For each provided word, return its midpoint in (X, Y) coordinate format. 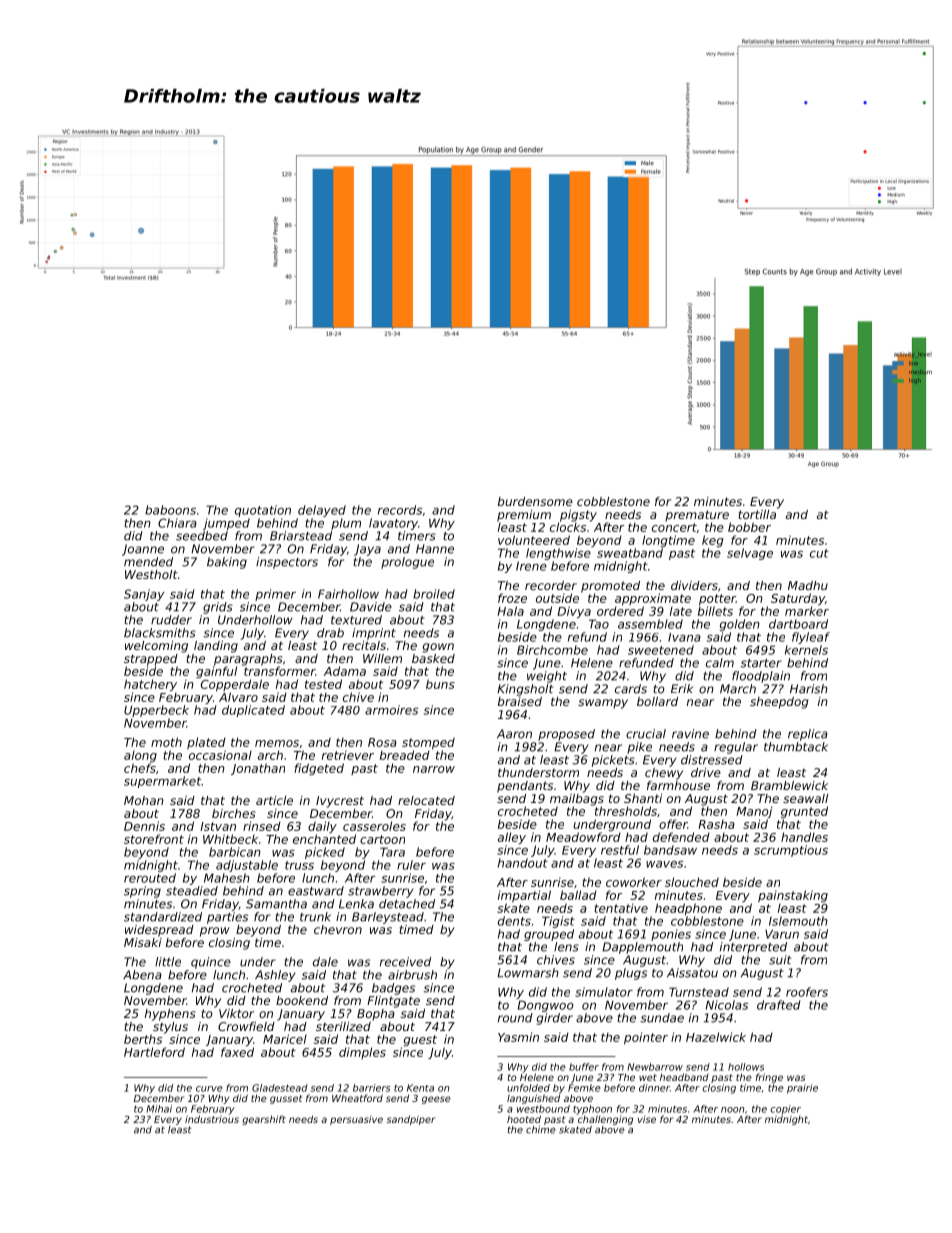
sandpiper (410, 1120)
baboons (170, 510)
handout (523, 863)
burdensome (535, 501)
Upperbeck (156, 711)
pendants (525, 787)
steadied (192, 891)
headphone (688, 909)
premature (697, 516)
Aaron (514, 734)
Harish (809, 689)
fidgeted (319, 769)
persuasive (356, 1120)
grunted (804, 812)
